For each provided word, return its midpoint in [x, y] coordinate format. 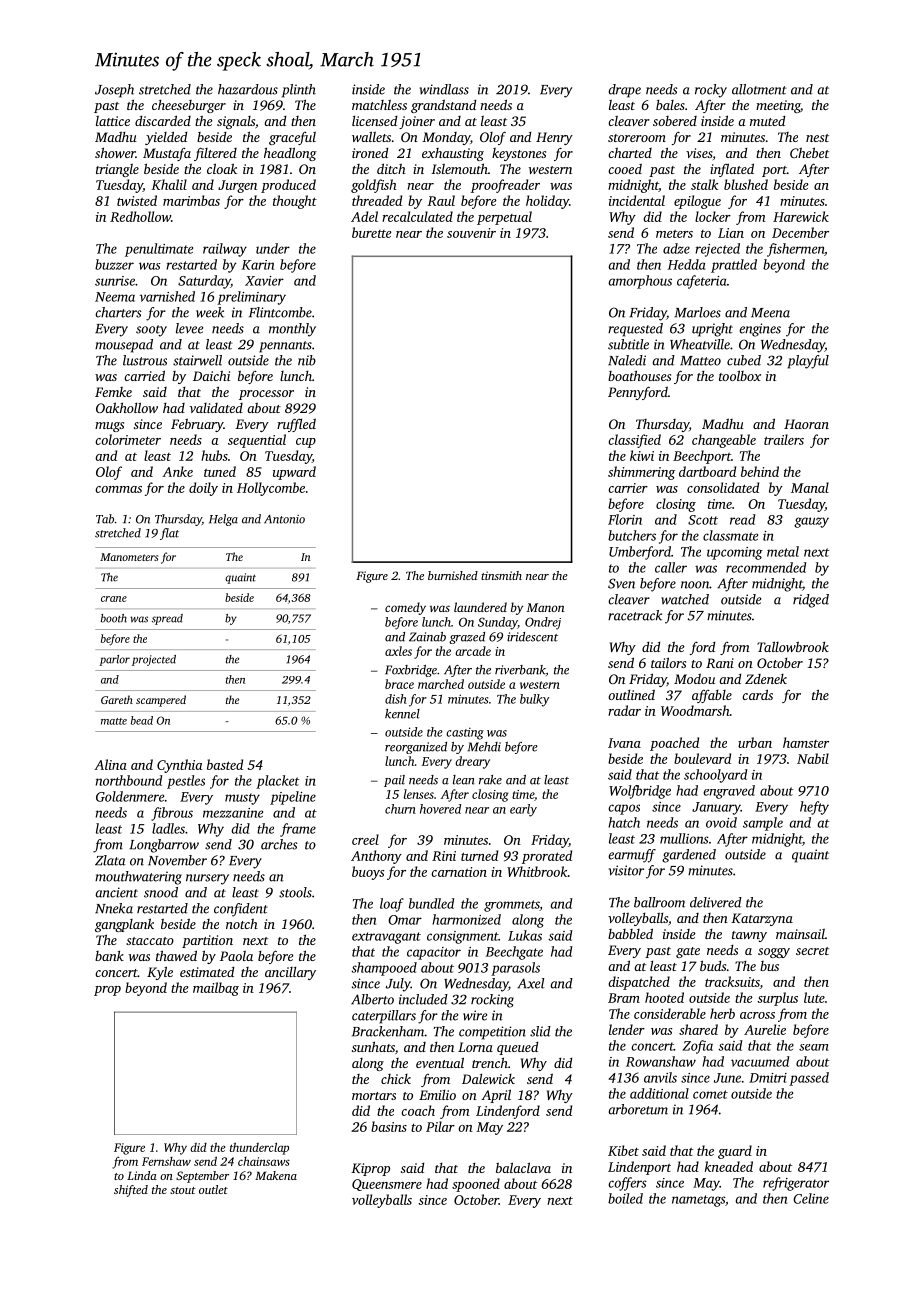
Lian [731, 233]
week [210, 312]
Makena [276, 1175]
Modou [694, 679]
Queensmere [387, 1185]
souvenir [471, 233]
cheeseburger [189, 106]
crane [114, 599]
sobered [675, 121]
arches [279, 844]
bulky [534, 700]
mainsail [800, 934]
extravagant [386, 938]
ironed [370, 153]
